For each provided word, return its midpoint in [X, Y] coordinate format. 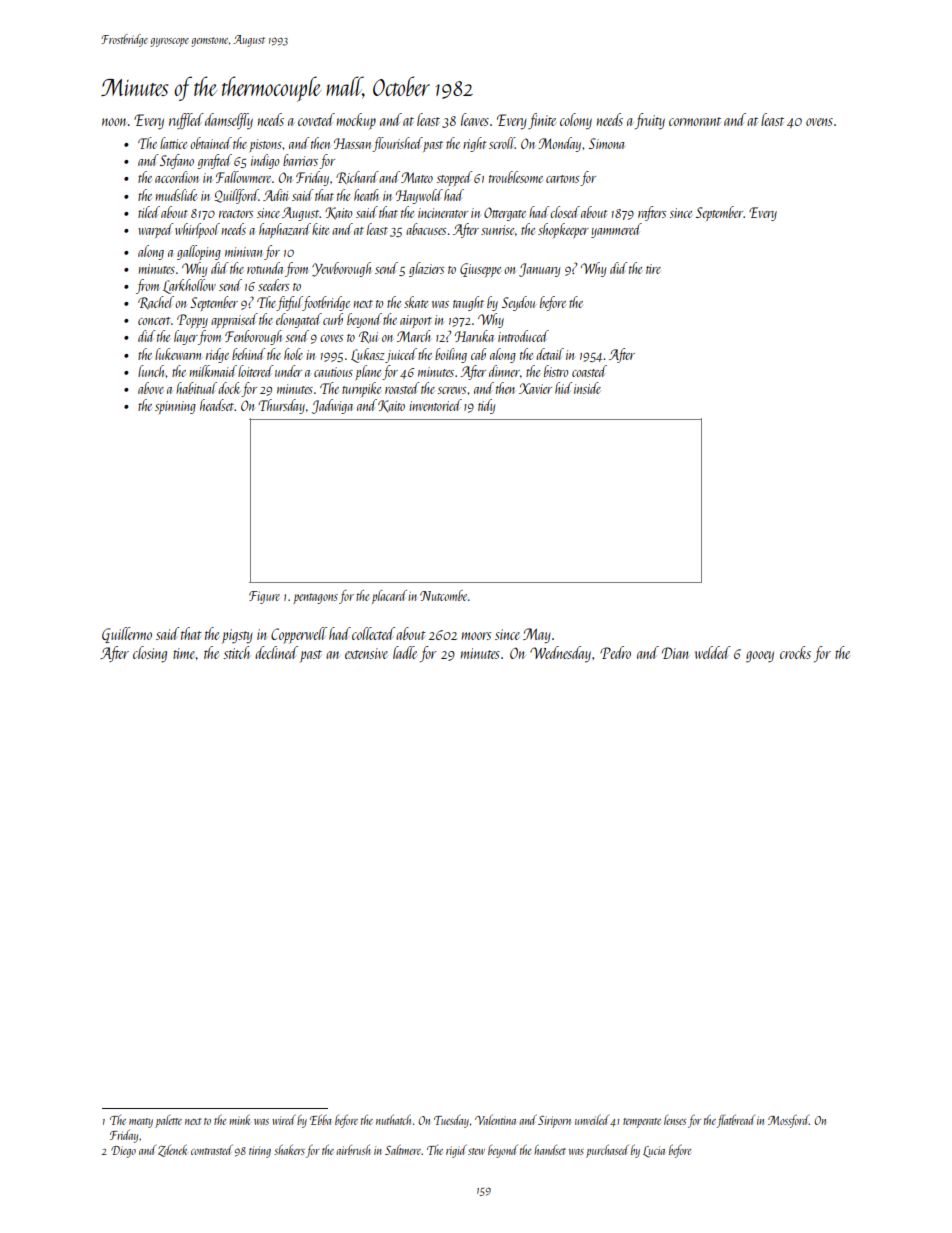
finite [542, 121]
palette [168, 1121]
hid [564, 388]
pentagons [315, 599]
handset [550, 1149]
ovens [819, 122]
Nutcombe [443, 595]
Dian [675, 653]
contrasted [212, 1149]
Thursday [281, 406]
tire [653, 269]
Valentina [495, 1119]
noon [114, 122]
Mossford [788, 1121]
